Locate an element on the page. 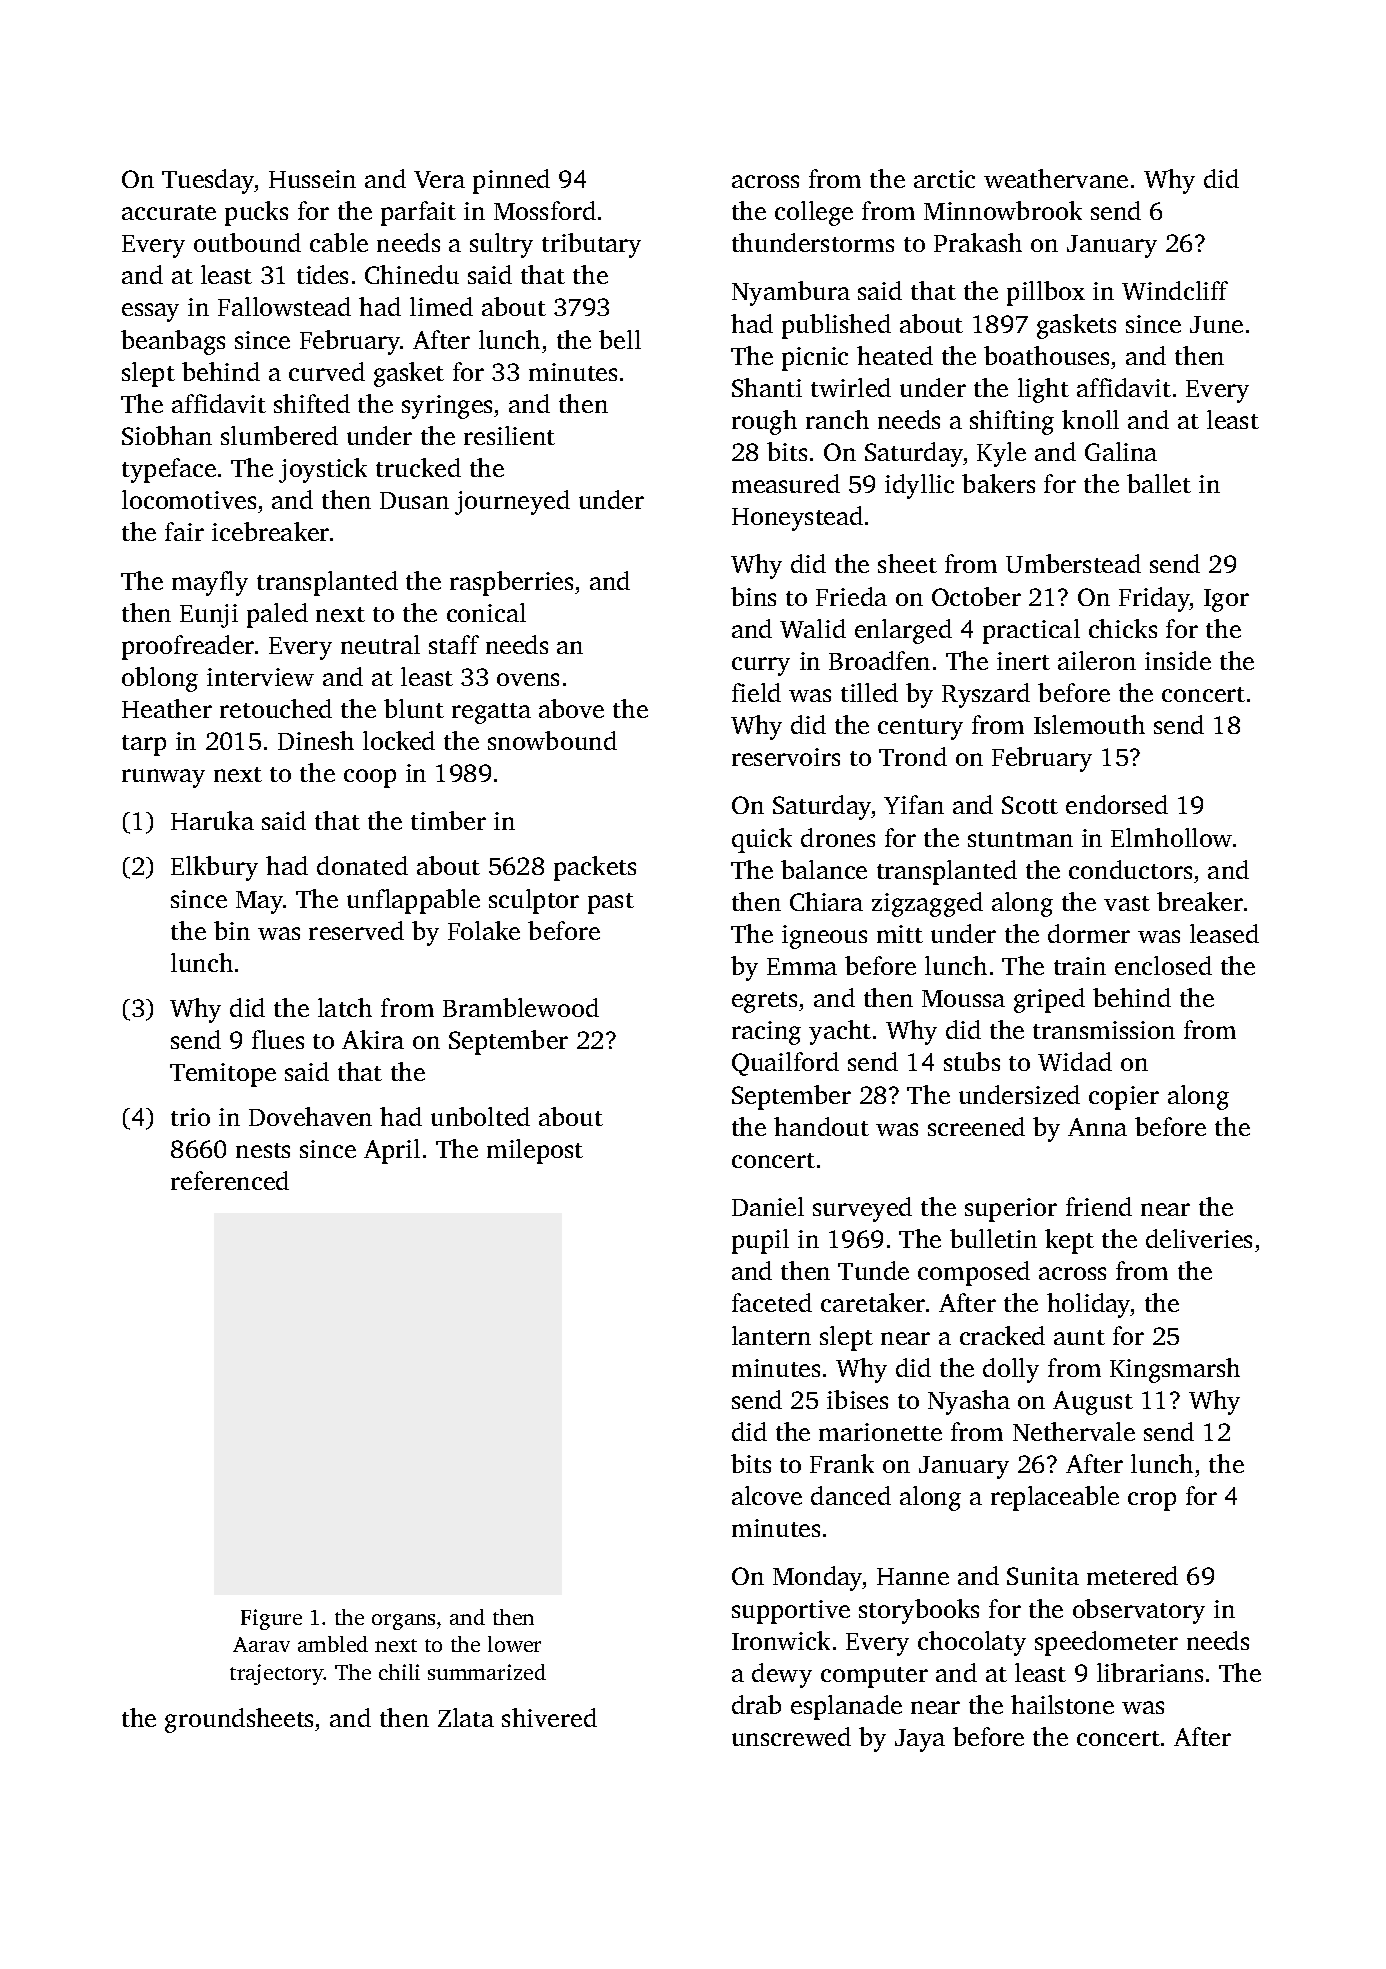 This page has width=1386, height=1969. weathervane is located at coordinates (1056, 178).
